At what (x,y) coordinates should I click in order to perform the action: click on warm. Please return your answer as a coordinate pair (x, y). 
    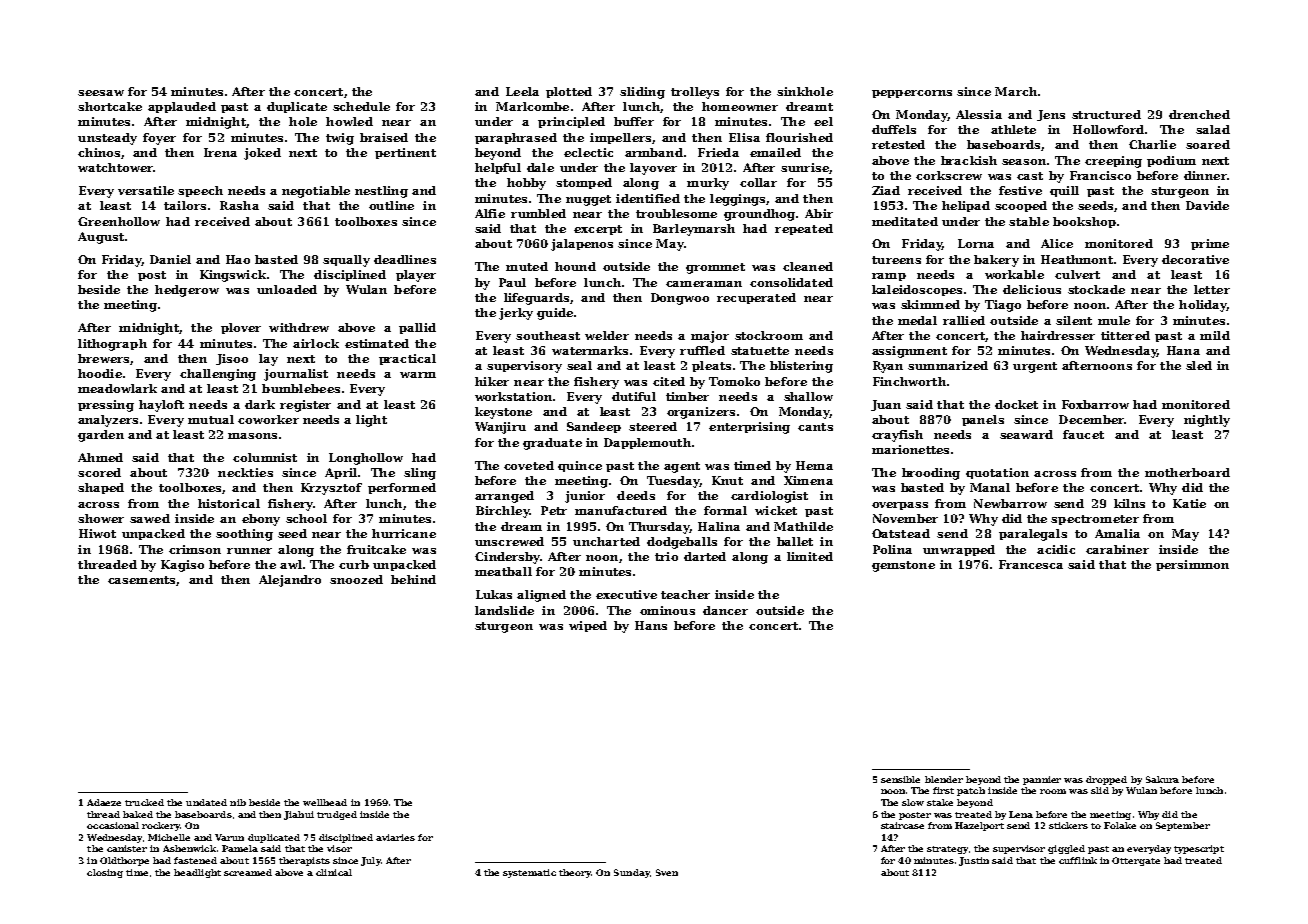
    Looking at the image, I should click on (418, 375).
